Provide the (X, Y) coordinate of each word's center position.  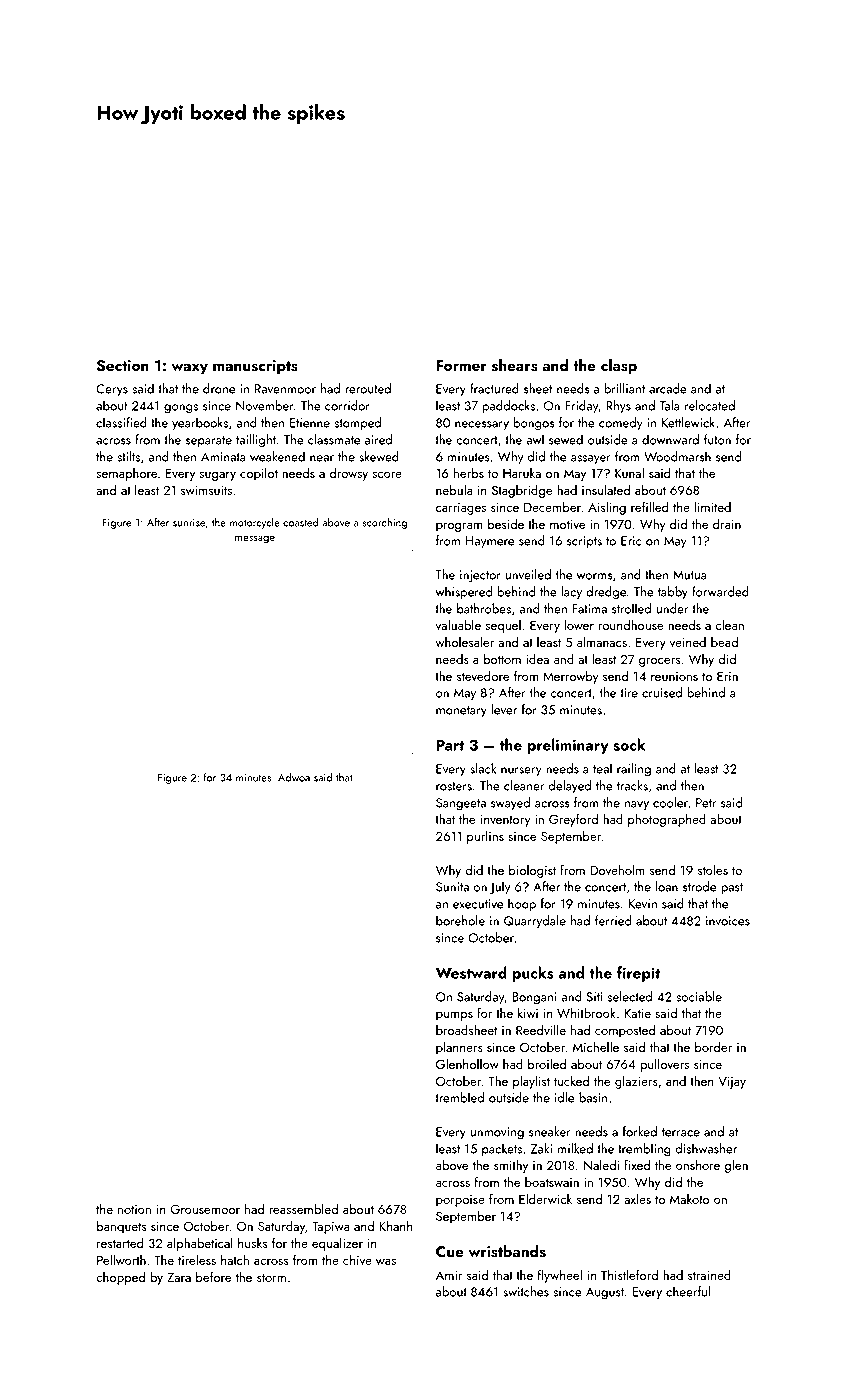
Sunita (452, 887)
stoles (713, 869)
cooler (670, 802)
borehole (460, 920)
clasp (619, 367)
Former (461, 365)
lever (504, 709)
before (213, 1276)
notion (134, 1209)
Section (123, 366)
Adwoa (294, 777)
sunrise (189, 523)
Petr (706, 803)
